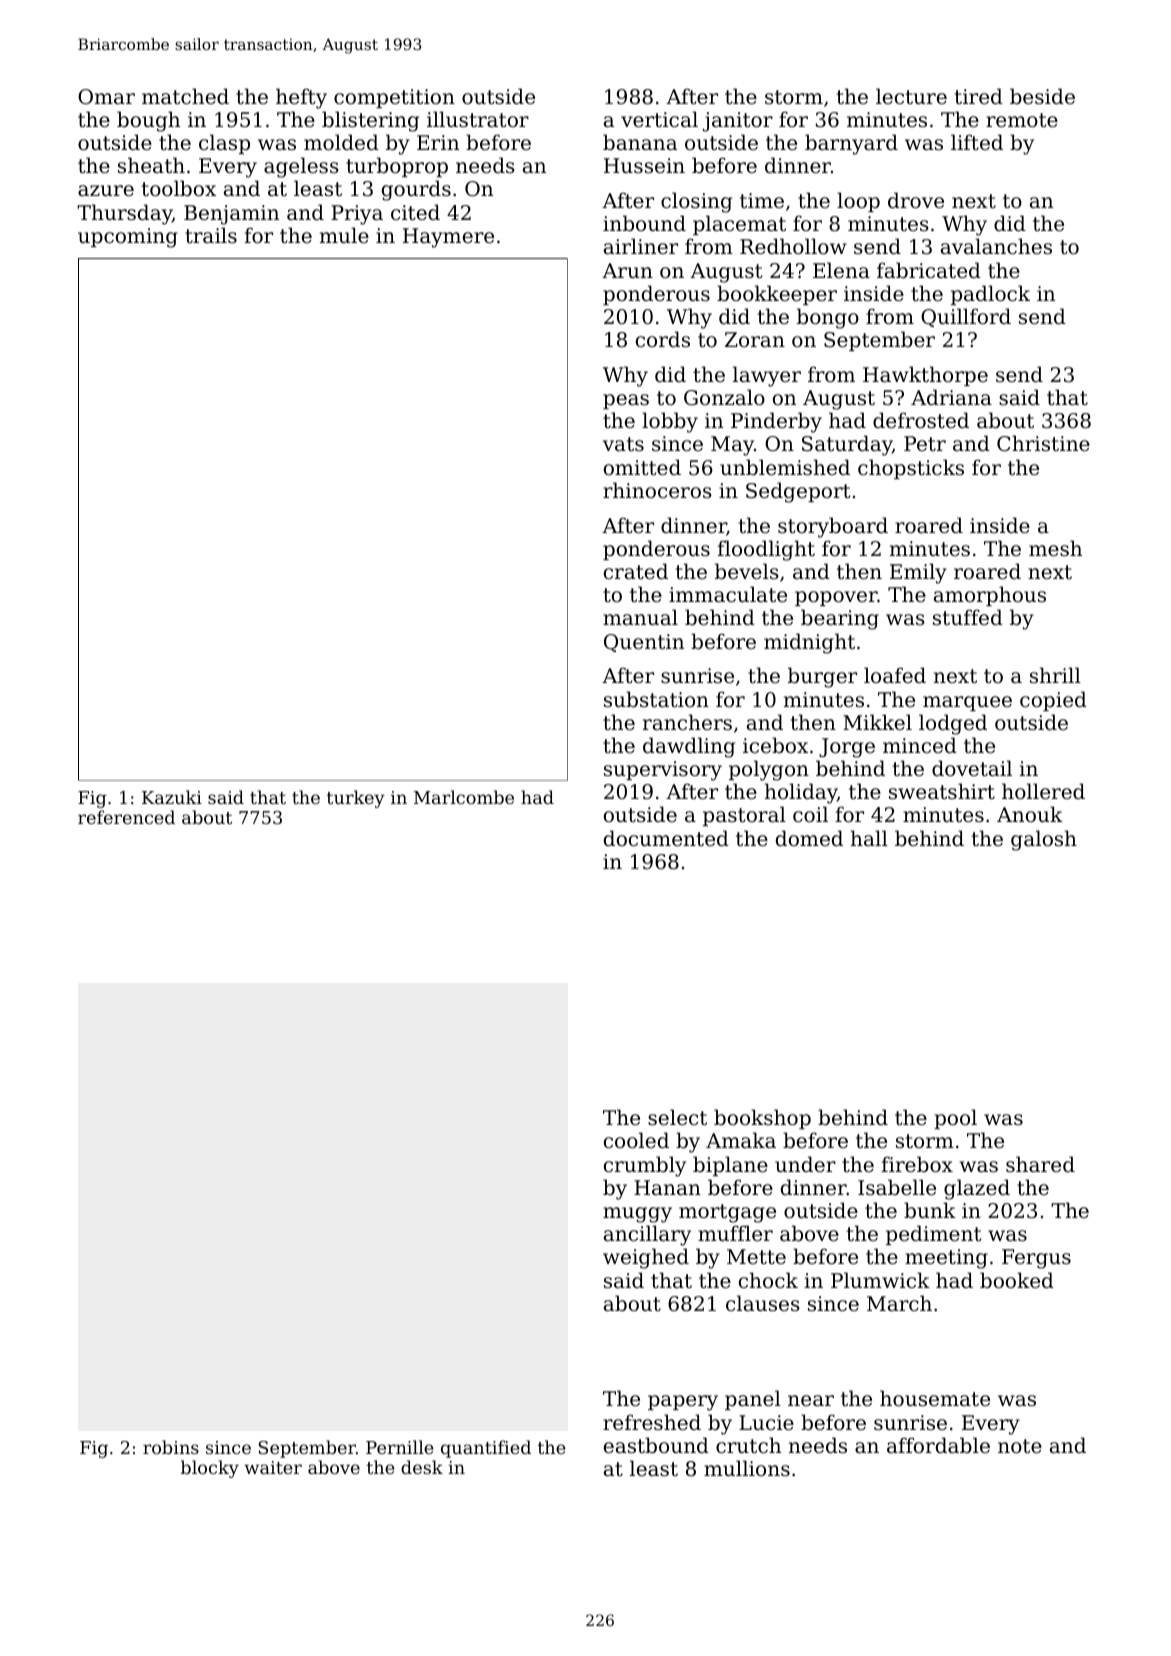 The height and width of the screenshot is (1656, 1171). What do you see at coordinates (911, 96) in the screenshot?
I see `lecture` at bounding box center [911, 96].
